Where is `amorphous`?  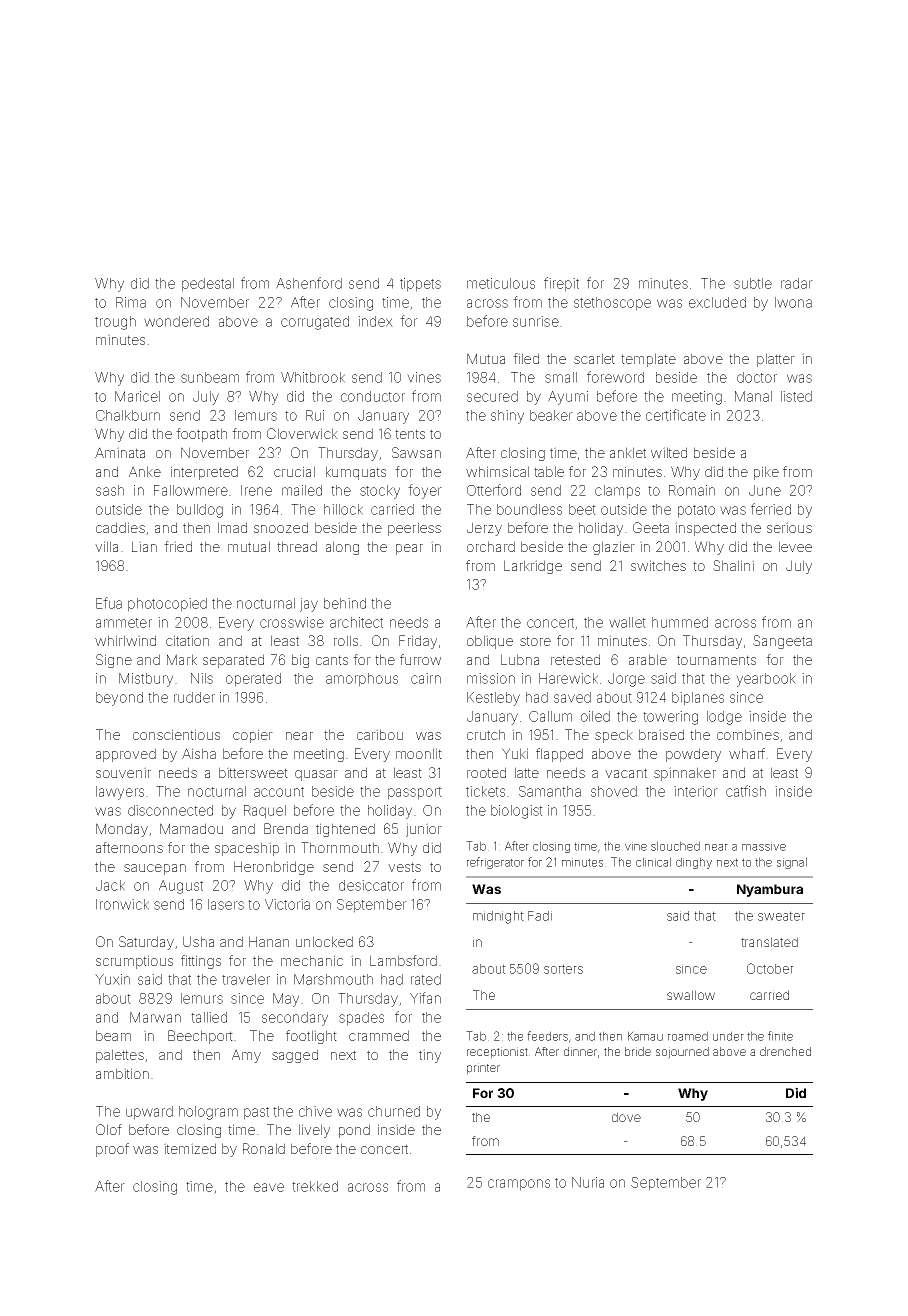 amorphous is located at coordinates (362, 680).
